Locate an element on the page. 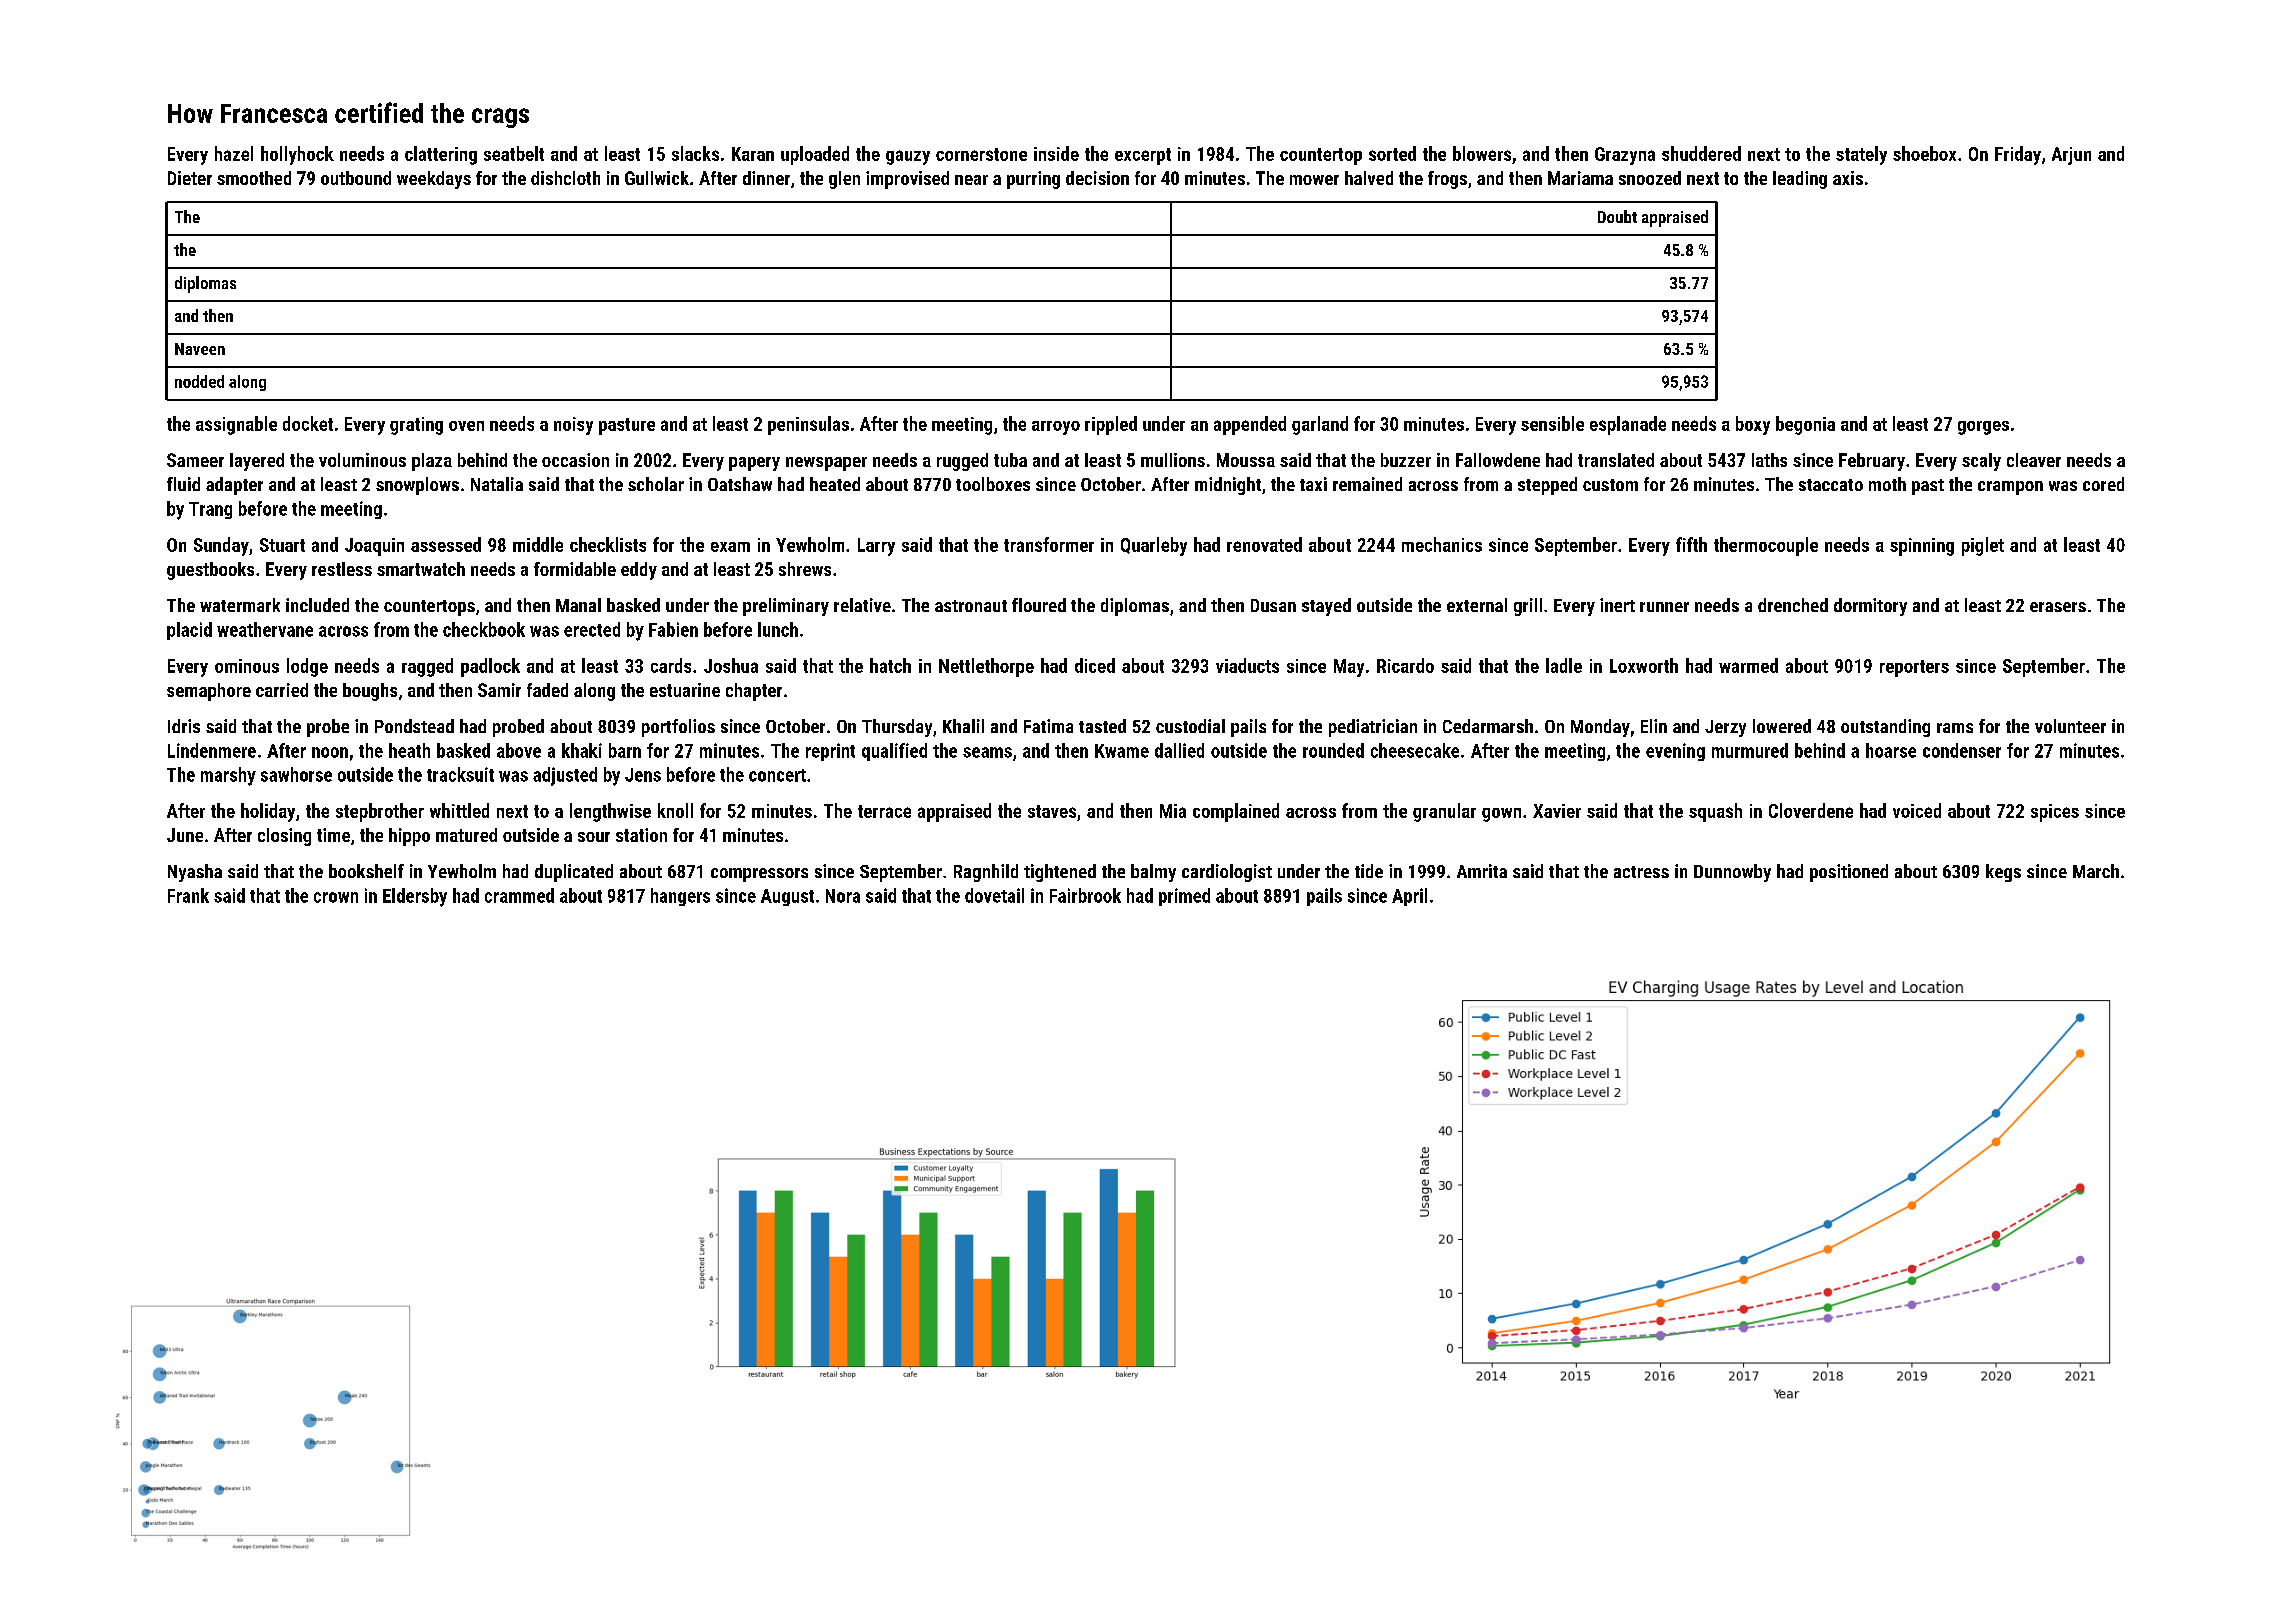  positioned is located at coordinates (1849, 873).
